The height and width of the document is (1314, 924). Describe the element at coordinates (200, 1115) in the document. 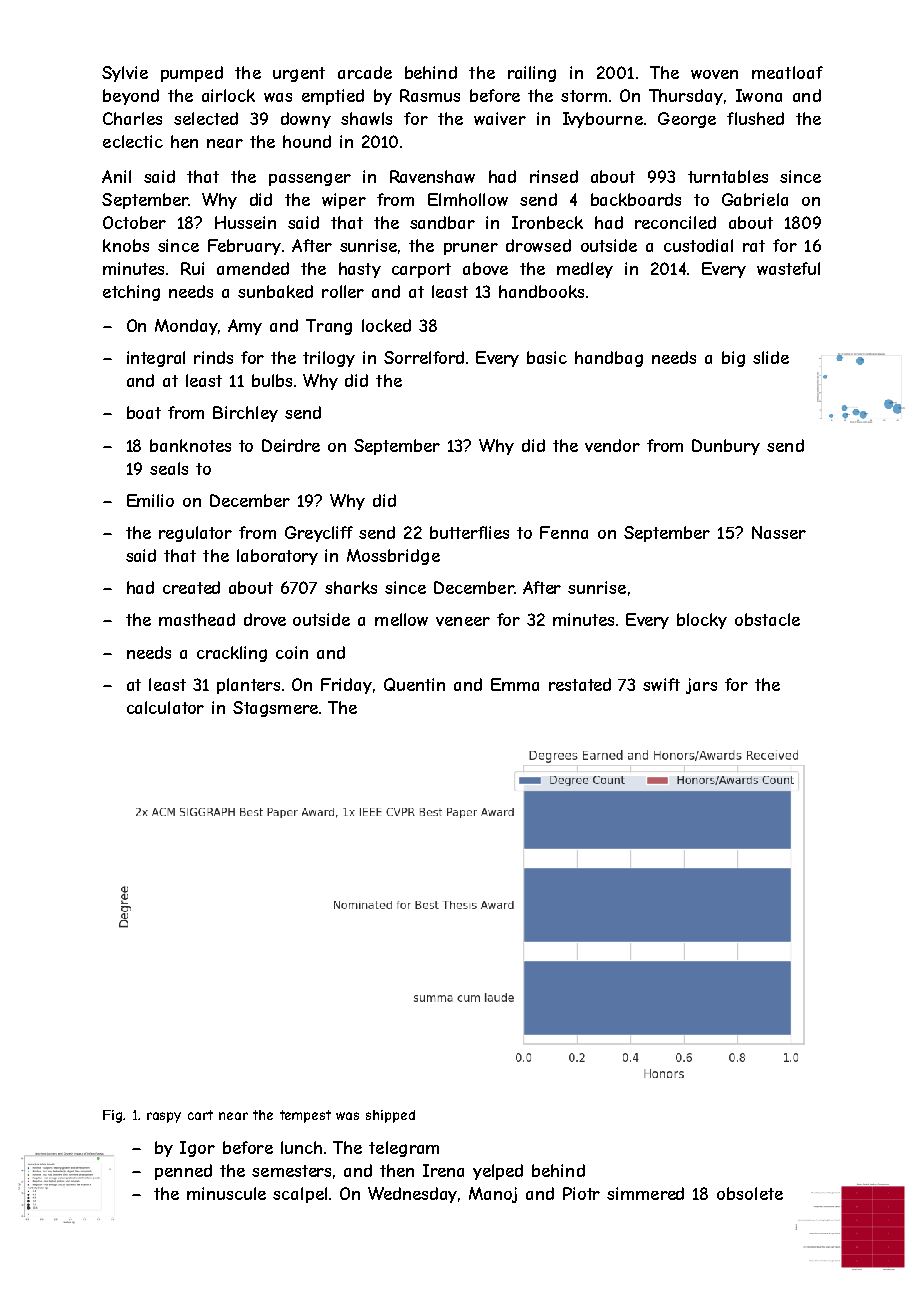

I see `cart` at that location.
